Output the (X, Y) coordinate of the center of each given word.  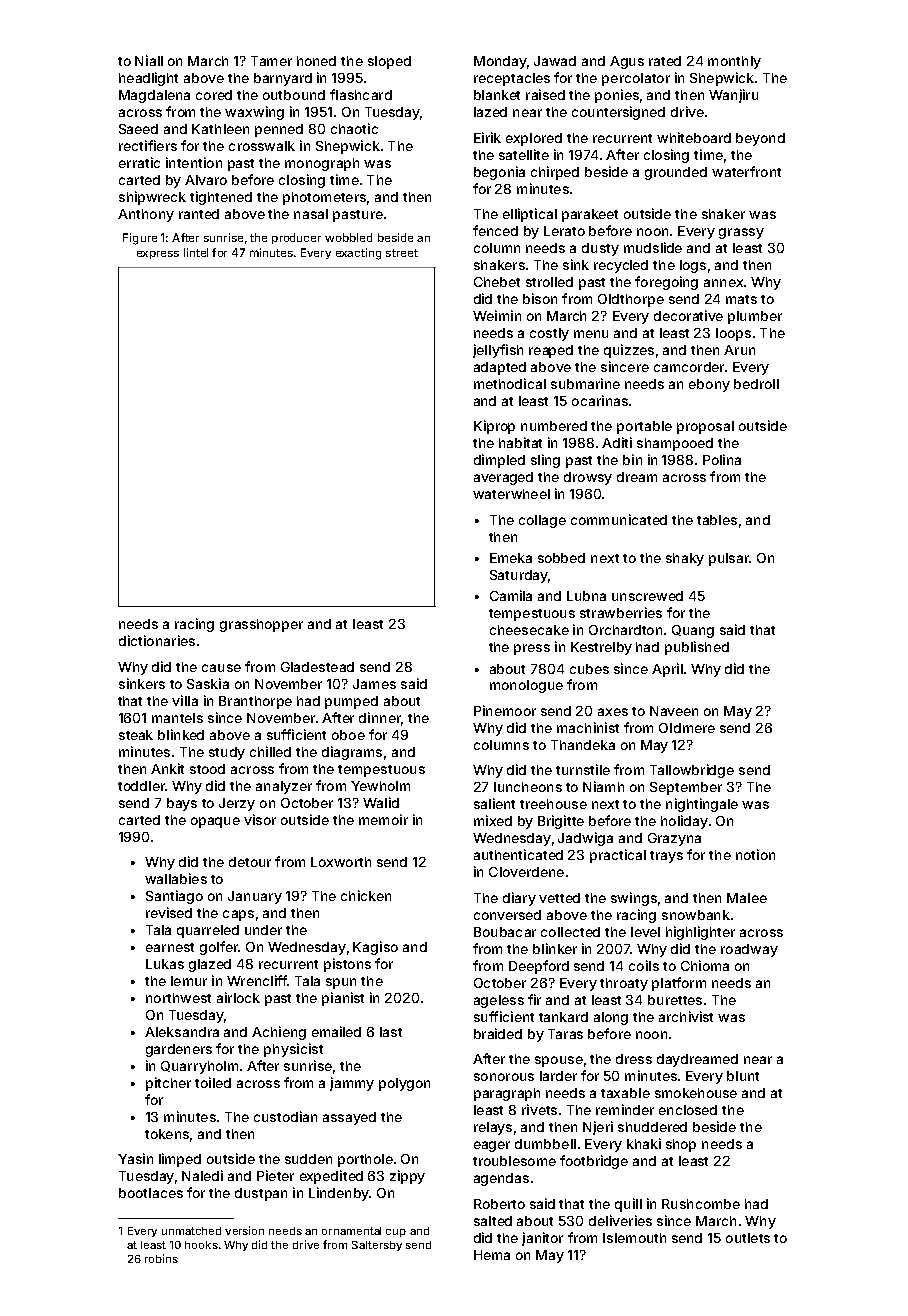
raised (545, 94)
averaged (503, 478)
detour (250, 862)
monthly (734, 62)
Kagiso (375, 948)
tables (717, 520)
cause (221, 668)
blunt (743, 1076)
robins (161, 1258)
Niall (149, 60)
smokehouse (696, 1093)
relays (493, 1128)
